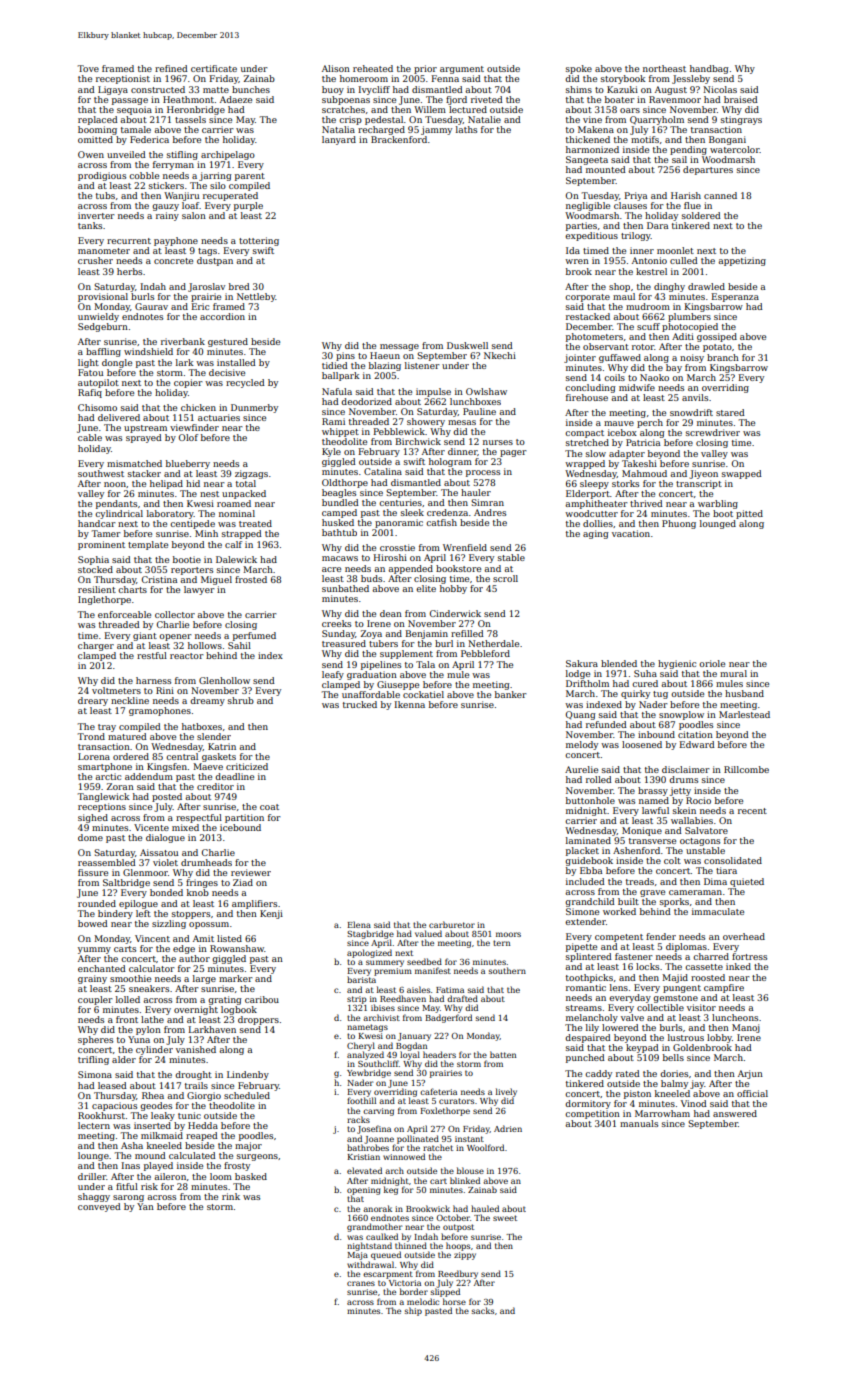 The image size is (849, 1400). Describe the element at coordinates (664, 68) in the document. I see `northeast` at that location.
